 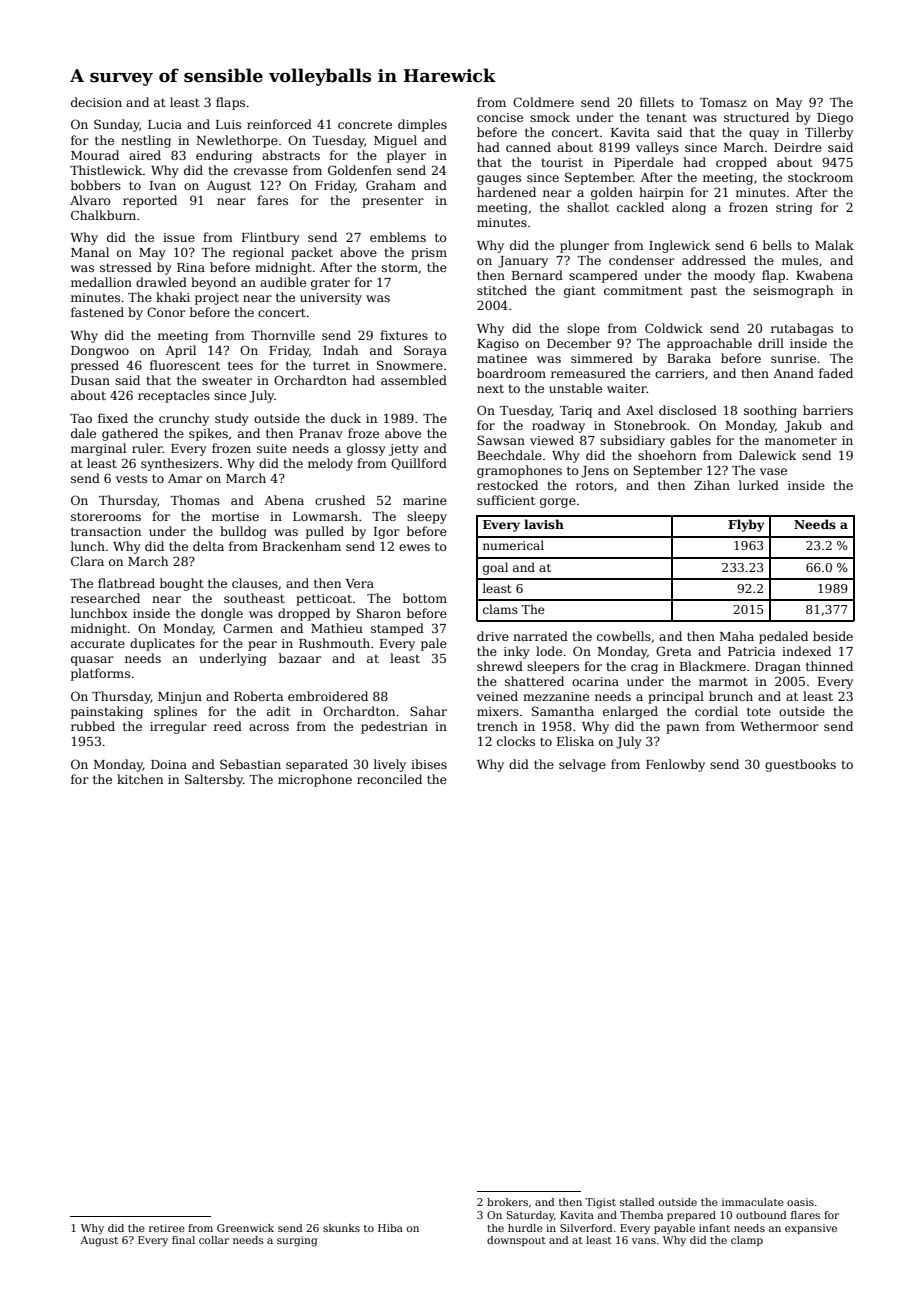 What do you see at coordinates (675, 765) in the screenshot?
I see `Fenlowby` at bounding box center [675, 765].
